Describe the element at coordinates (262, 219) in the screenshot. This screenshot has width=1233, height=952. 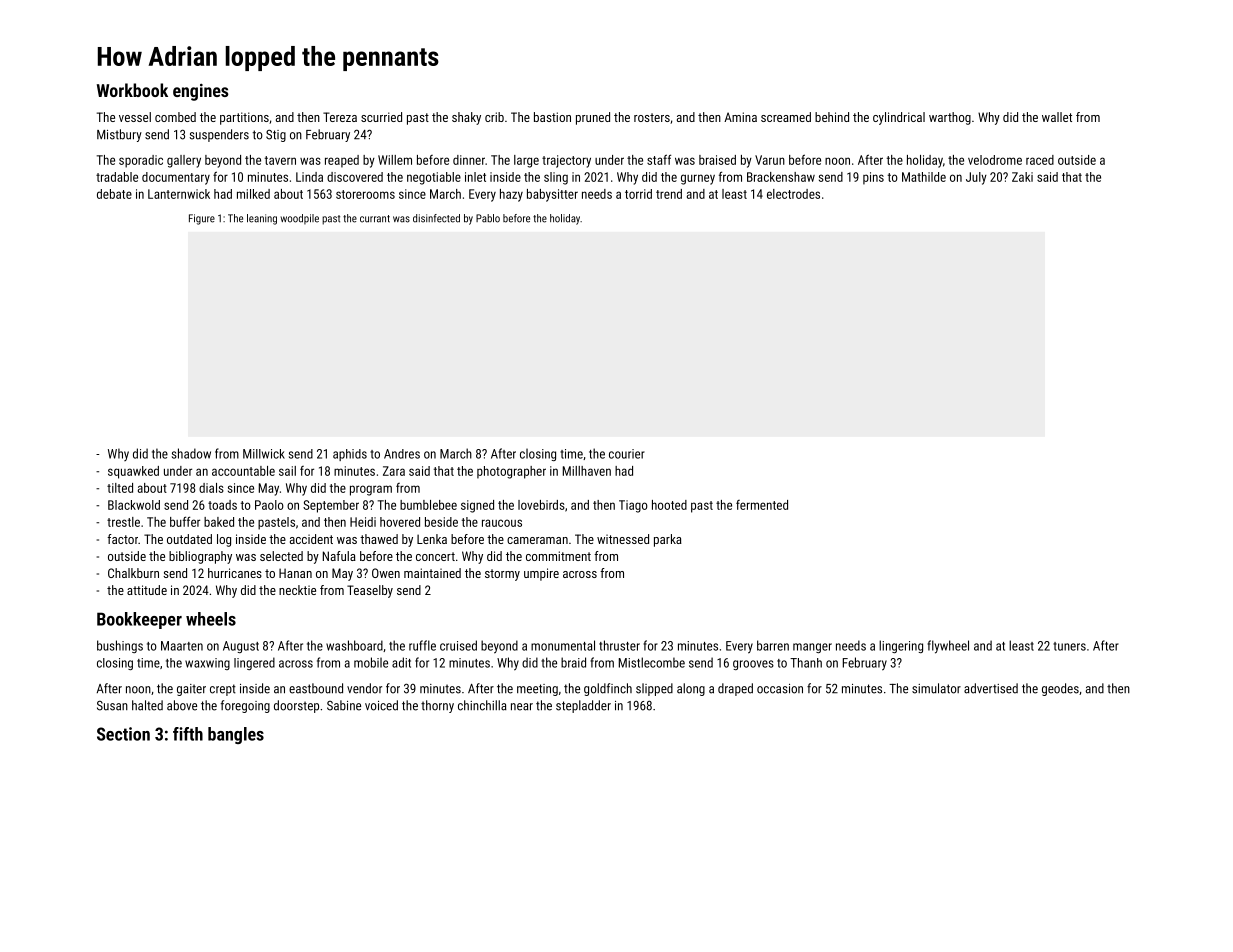
I see `leaning` at that location.
